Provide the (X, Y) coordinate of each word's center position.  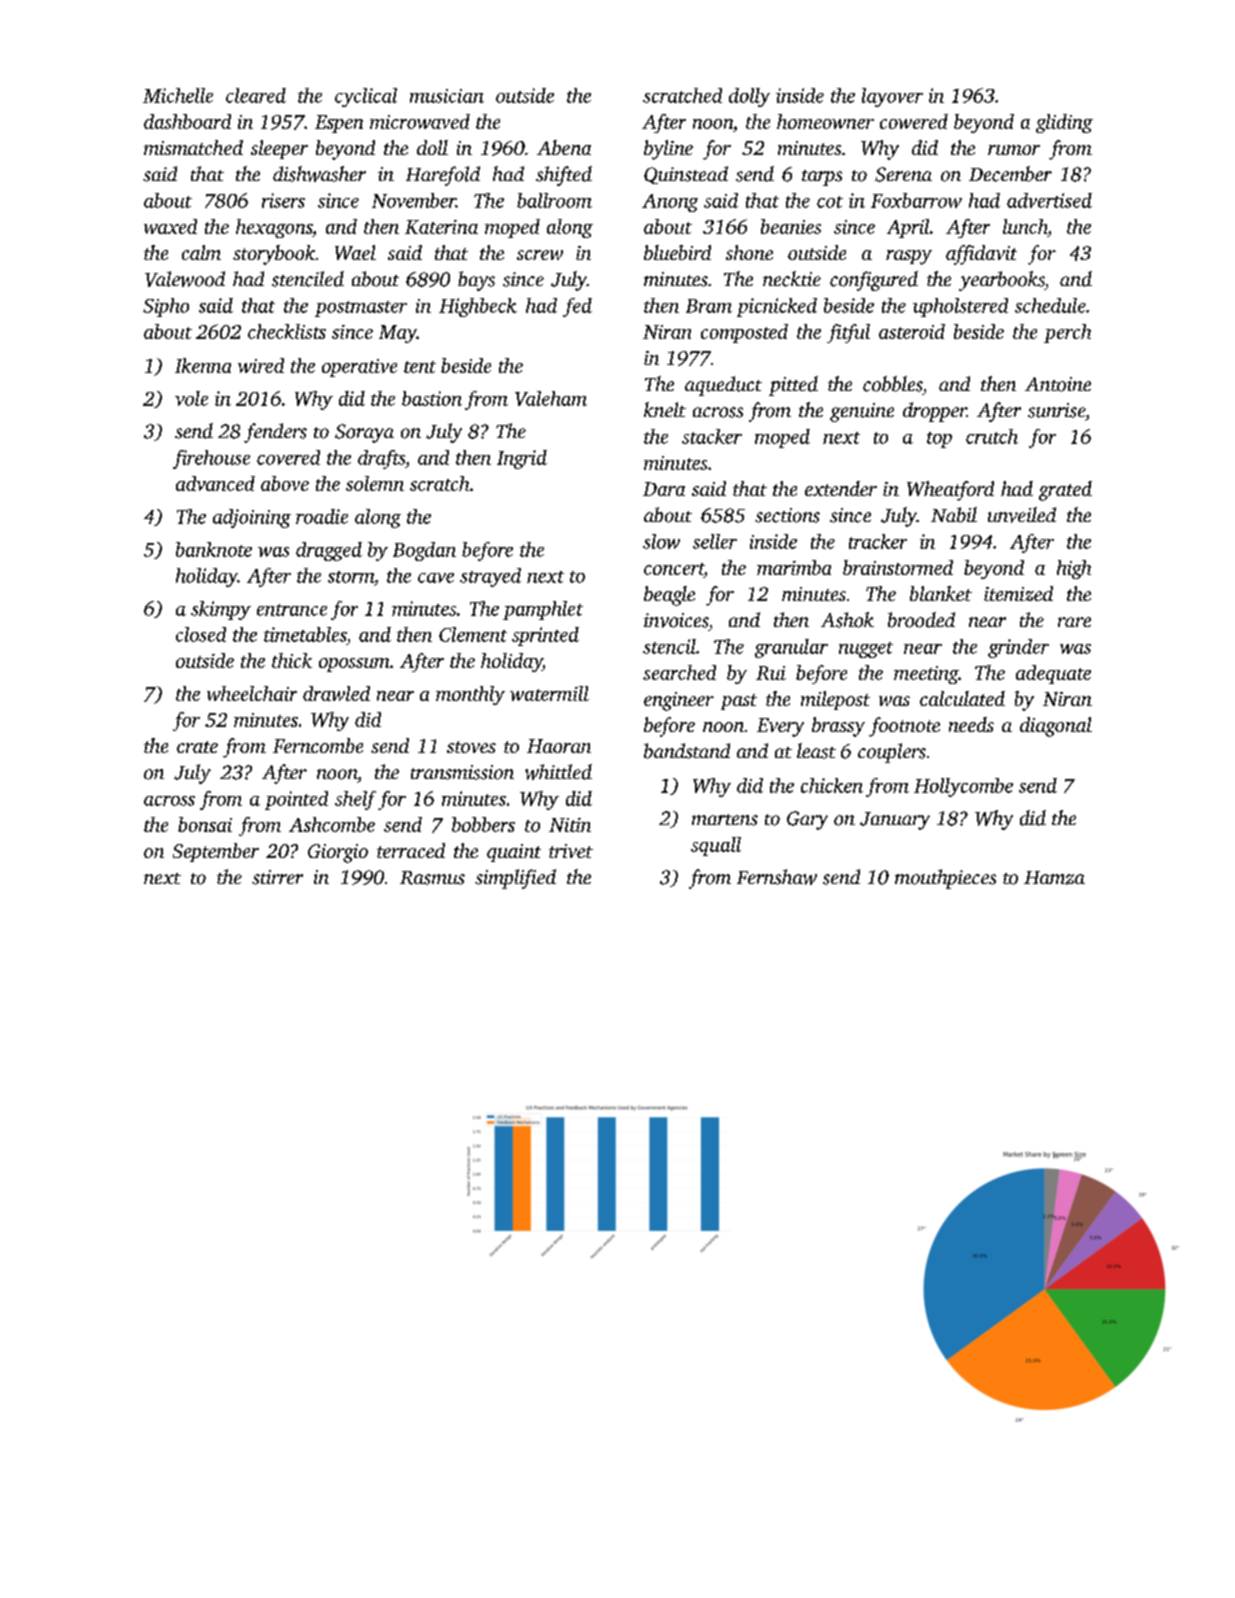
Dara (664, 489)
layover (892, 97)
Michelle (178, 95)
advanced (215, 483)
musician (447, 96)
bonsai (205, 824)
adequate (1053, 674)
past (739, 702)
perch (1067, 333)
